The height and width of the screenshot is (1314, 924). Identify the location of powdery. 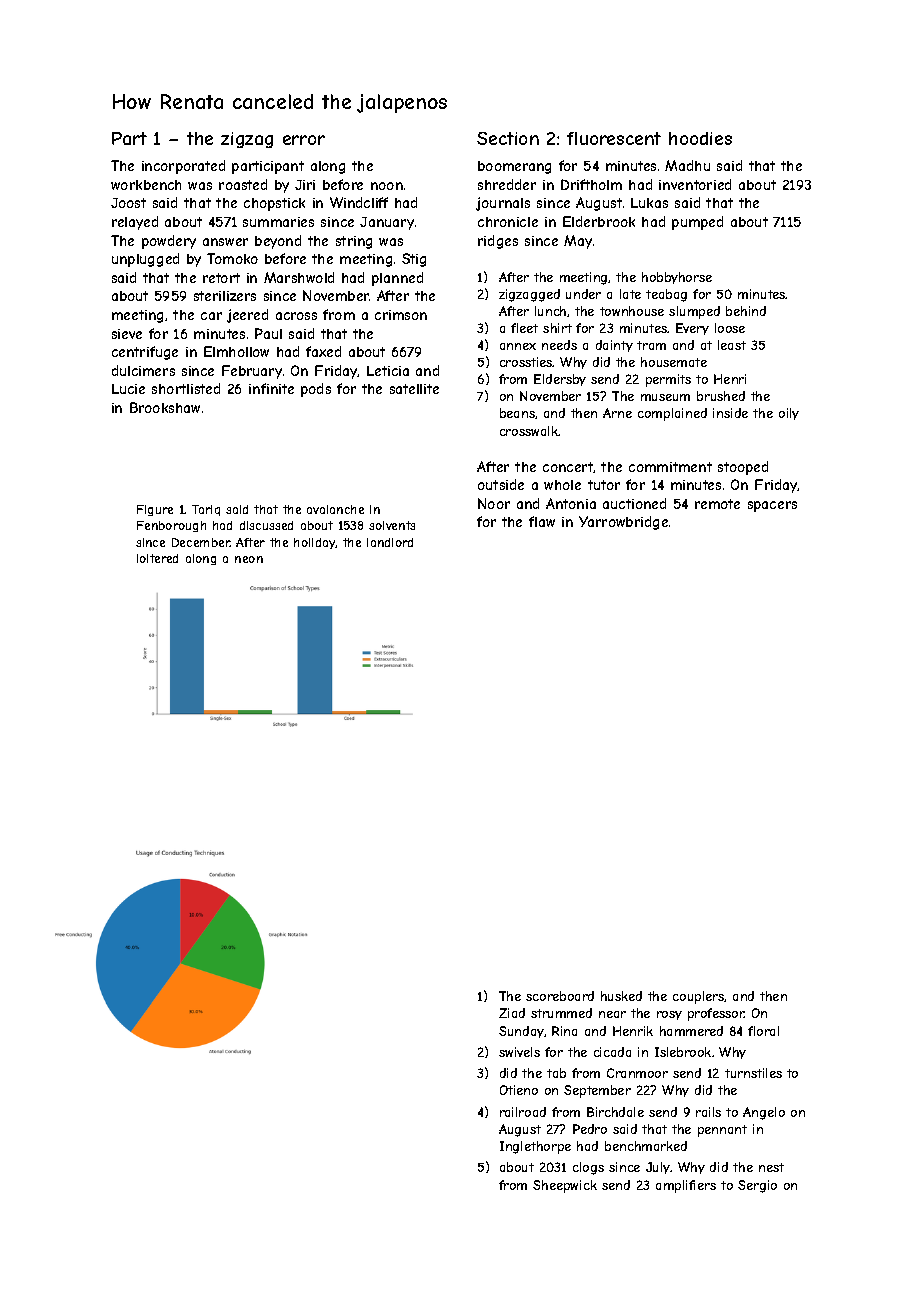
(169, 242).
